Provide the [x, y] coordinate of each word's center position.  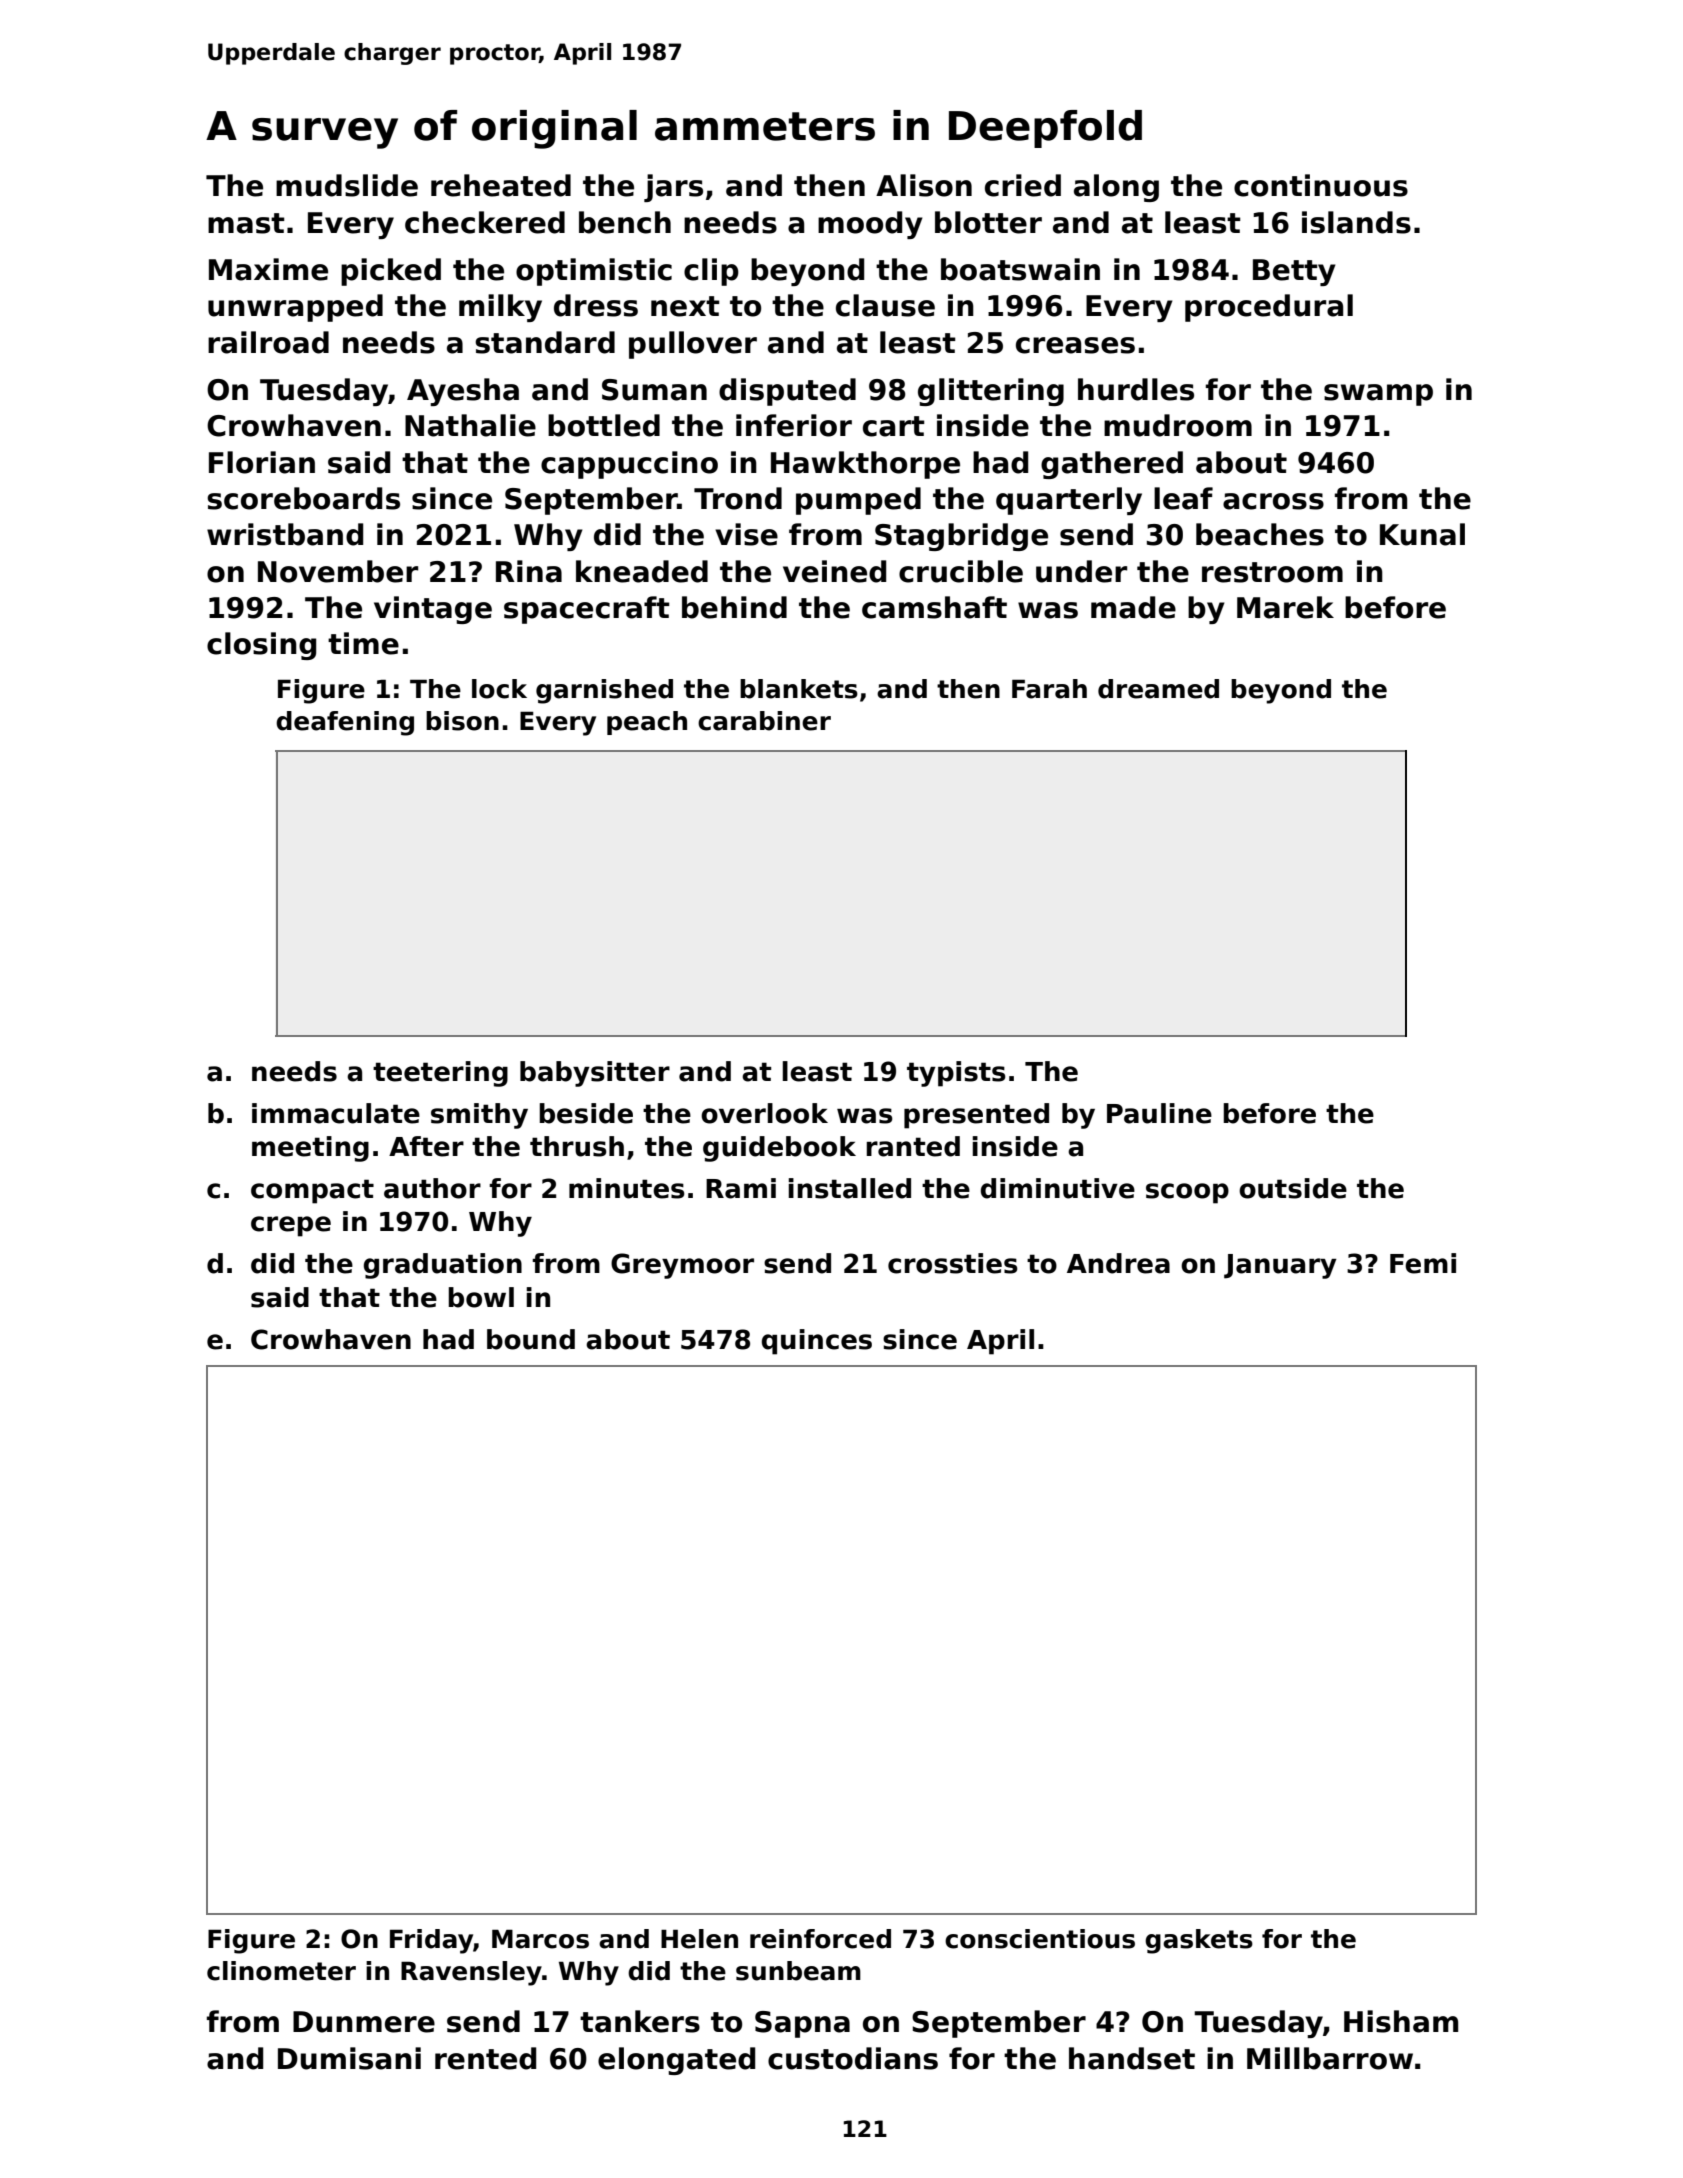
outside [1293, 1188]
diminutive [1058, 1188]
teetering [440, 1074]
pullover [693, 345]
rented [485, 2058]
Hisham [1401, 2021]
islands [1356, 222]
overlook [764, 1113]
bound [531, 1339]
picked [391, 272]
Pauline [1159, 1113]
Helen [699, 1939]
